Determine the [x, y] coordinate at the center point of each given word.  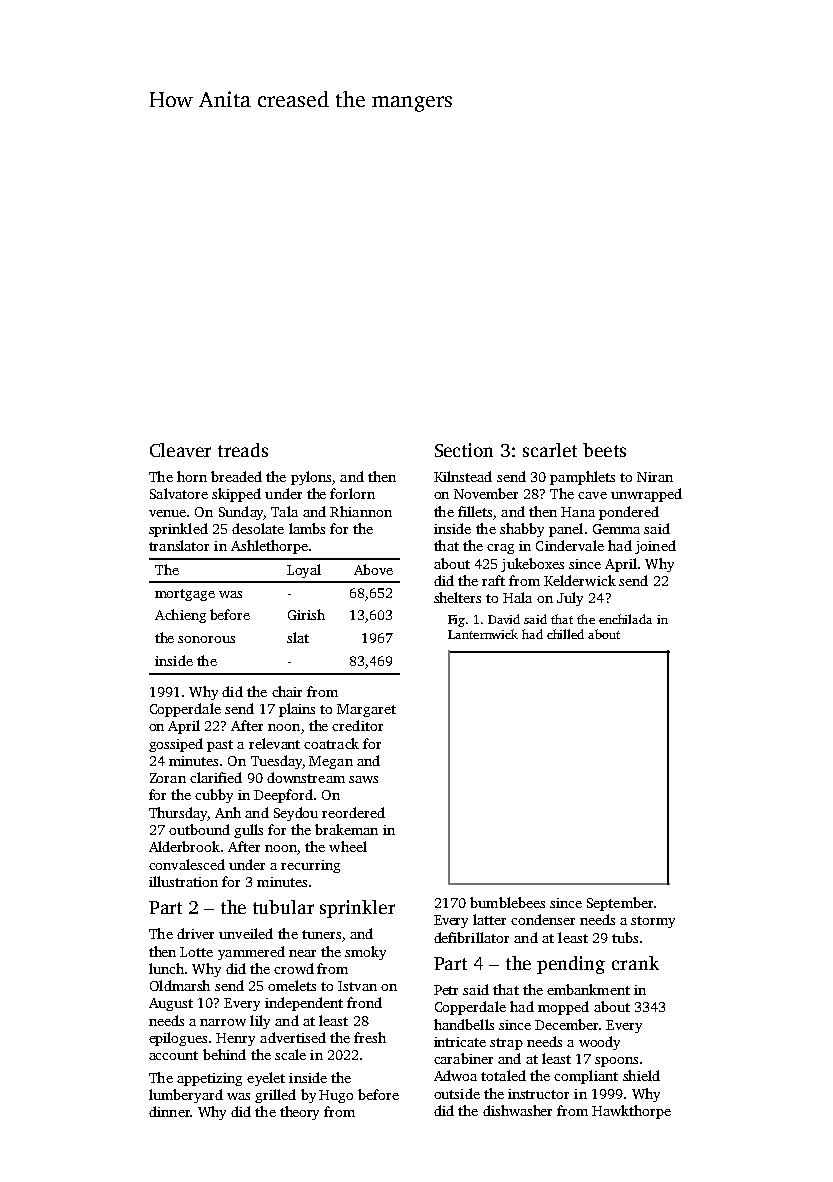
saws [363, 779]
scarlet [550, 450]
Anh [228, 812]
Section [464, 450]
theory [299, 1113]
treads [243, 450]
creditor [357, 725]
